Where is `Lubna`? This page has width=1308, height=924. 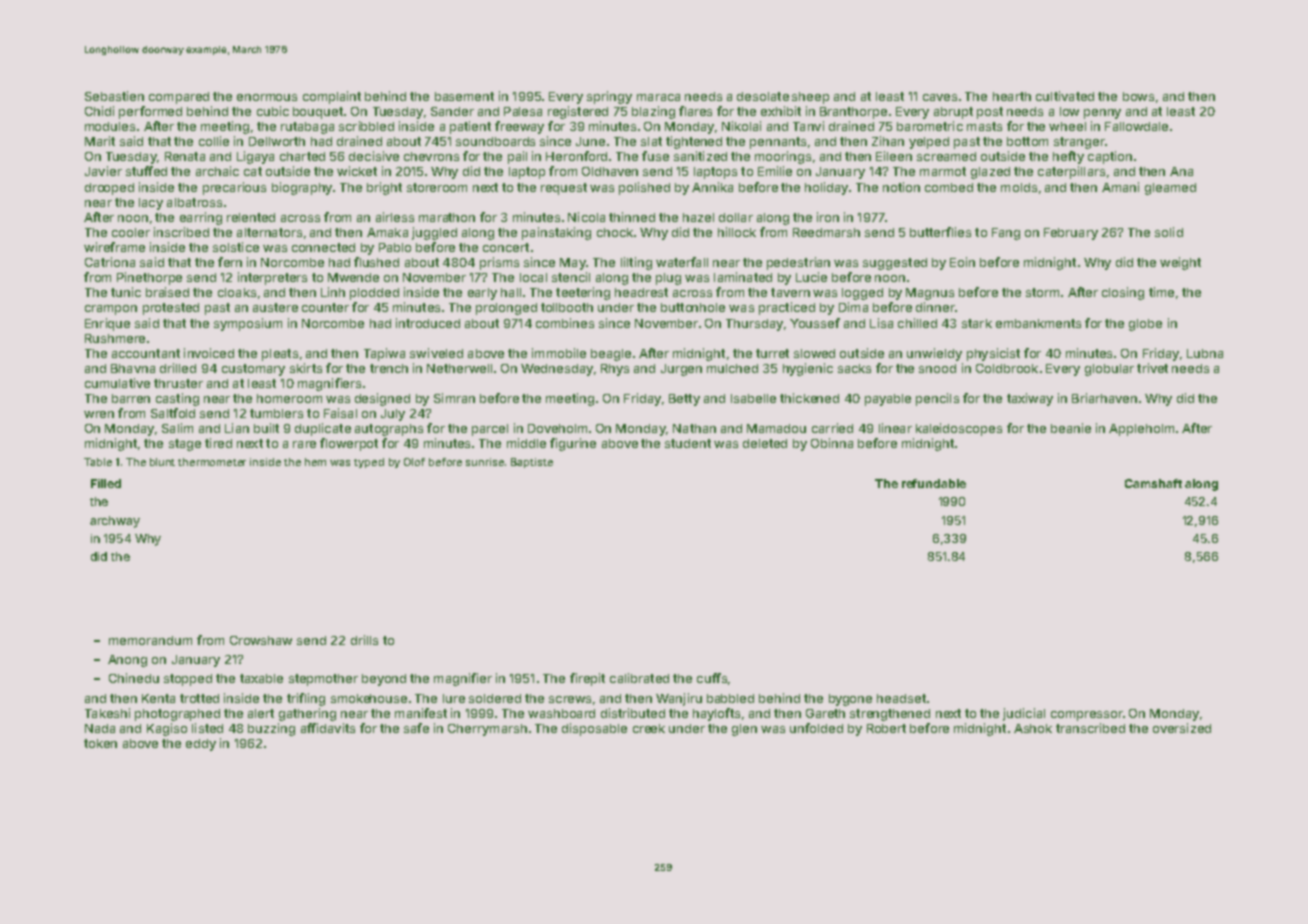
Lubna is located at coordinates (1205, 353).
